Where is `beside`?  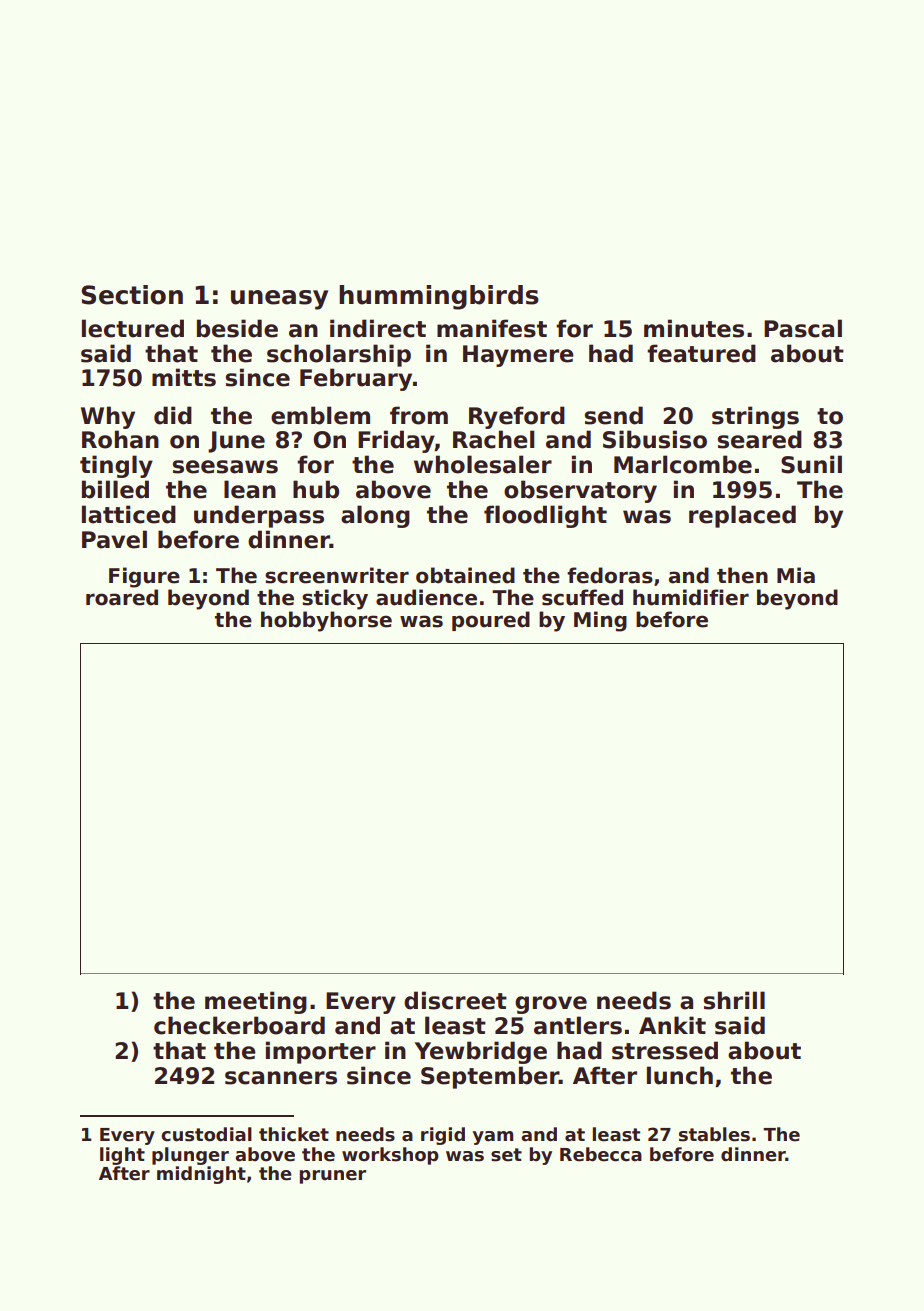
beside is located at coordinates (237, 328).
